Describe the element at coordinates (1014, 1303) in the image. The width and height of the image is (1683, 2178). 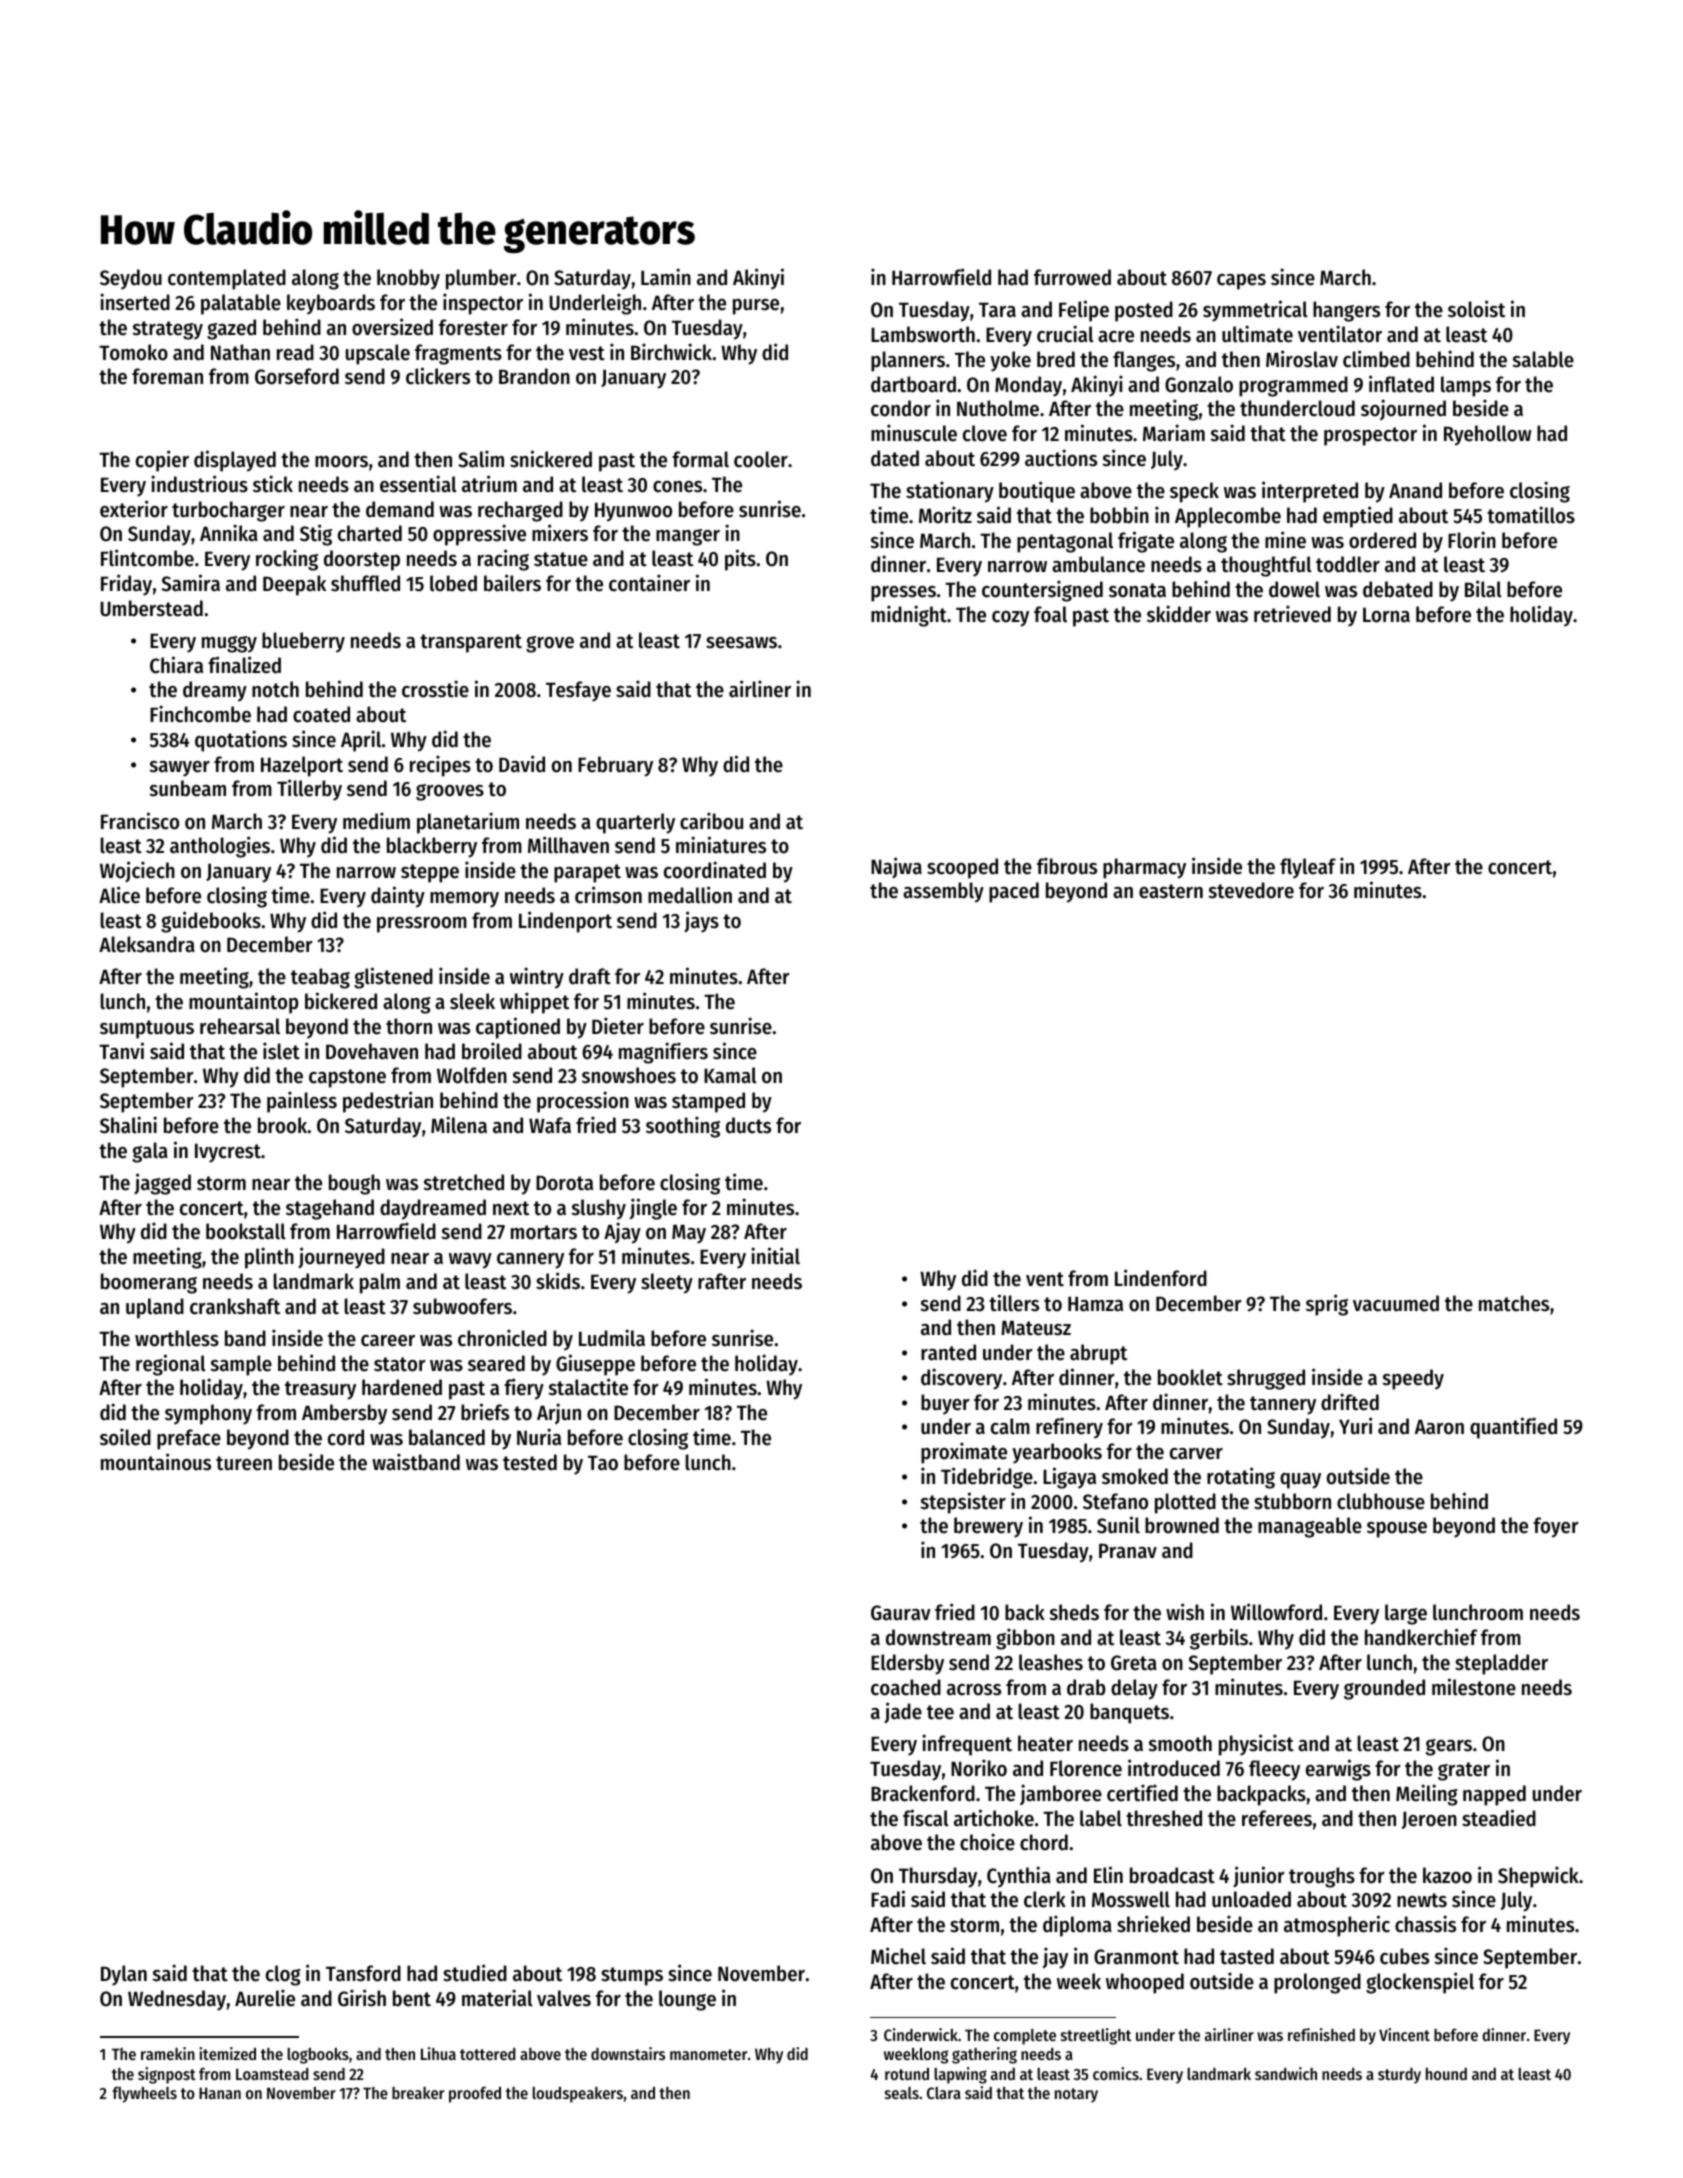
I see `tillers` at that location.
